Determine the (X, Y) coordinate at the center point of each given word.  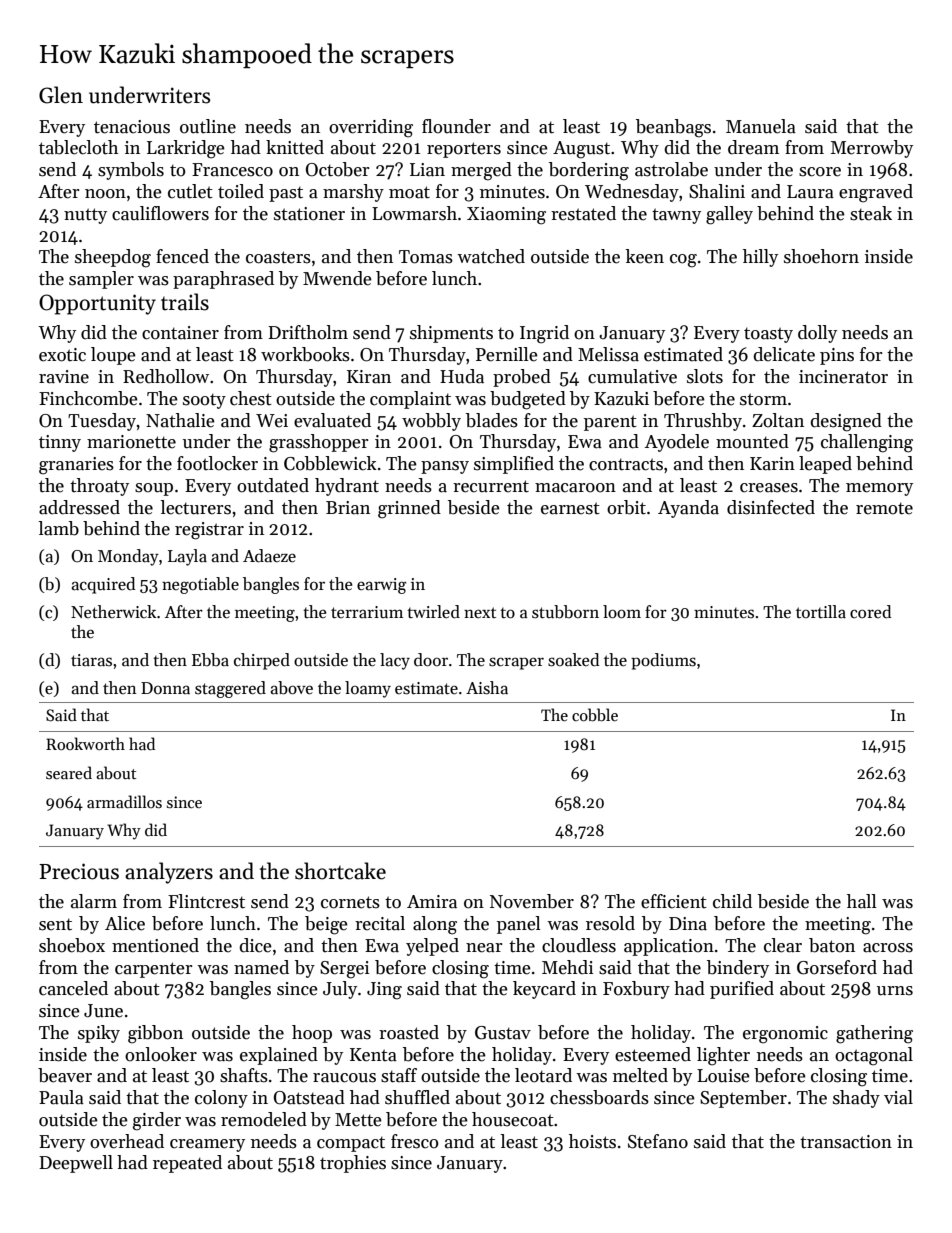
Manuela (761, 126)
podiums (663, 661)
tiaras (91, 660)
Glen (61, 95)
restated (583, 213)
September (743, 1099)
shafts (244, 1075)
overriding (371, 128)
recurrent (491, 486)
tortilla (821, 611)
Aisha (487, 688)
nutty (85, 216)
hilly (760, 258)
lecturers (195, 507)
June (103, 1011)
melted (640, 1075)
